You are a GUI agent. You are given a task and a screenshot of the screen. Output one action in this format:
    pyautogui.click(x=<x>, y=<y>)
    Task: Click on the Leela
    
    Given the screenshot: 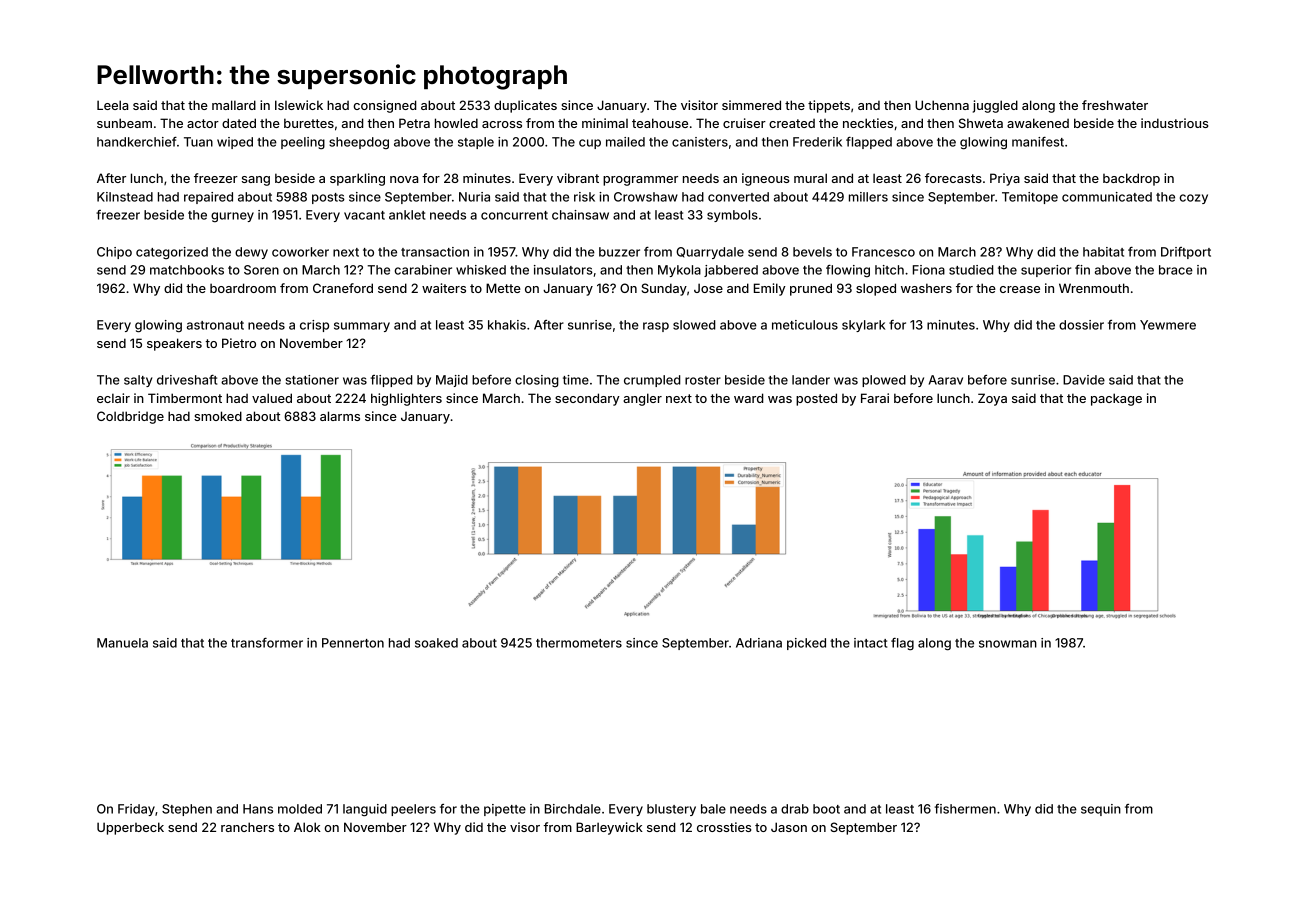 What is the action you would take?
    pyautogui.click(x=112, y=105)
